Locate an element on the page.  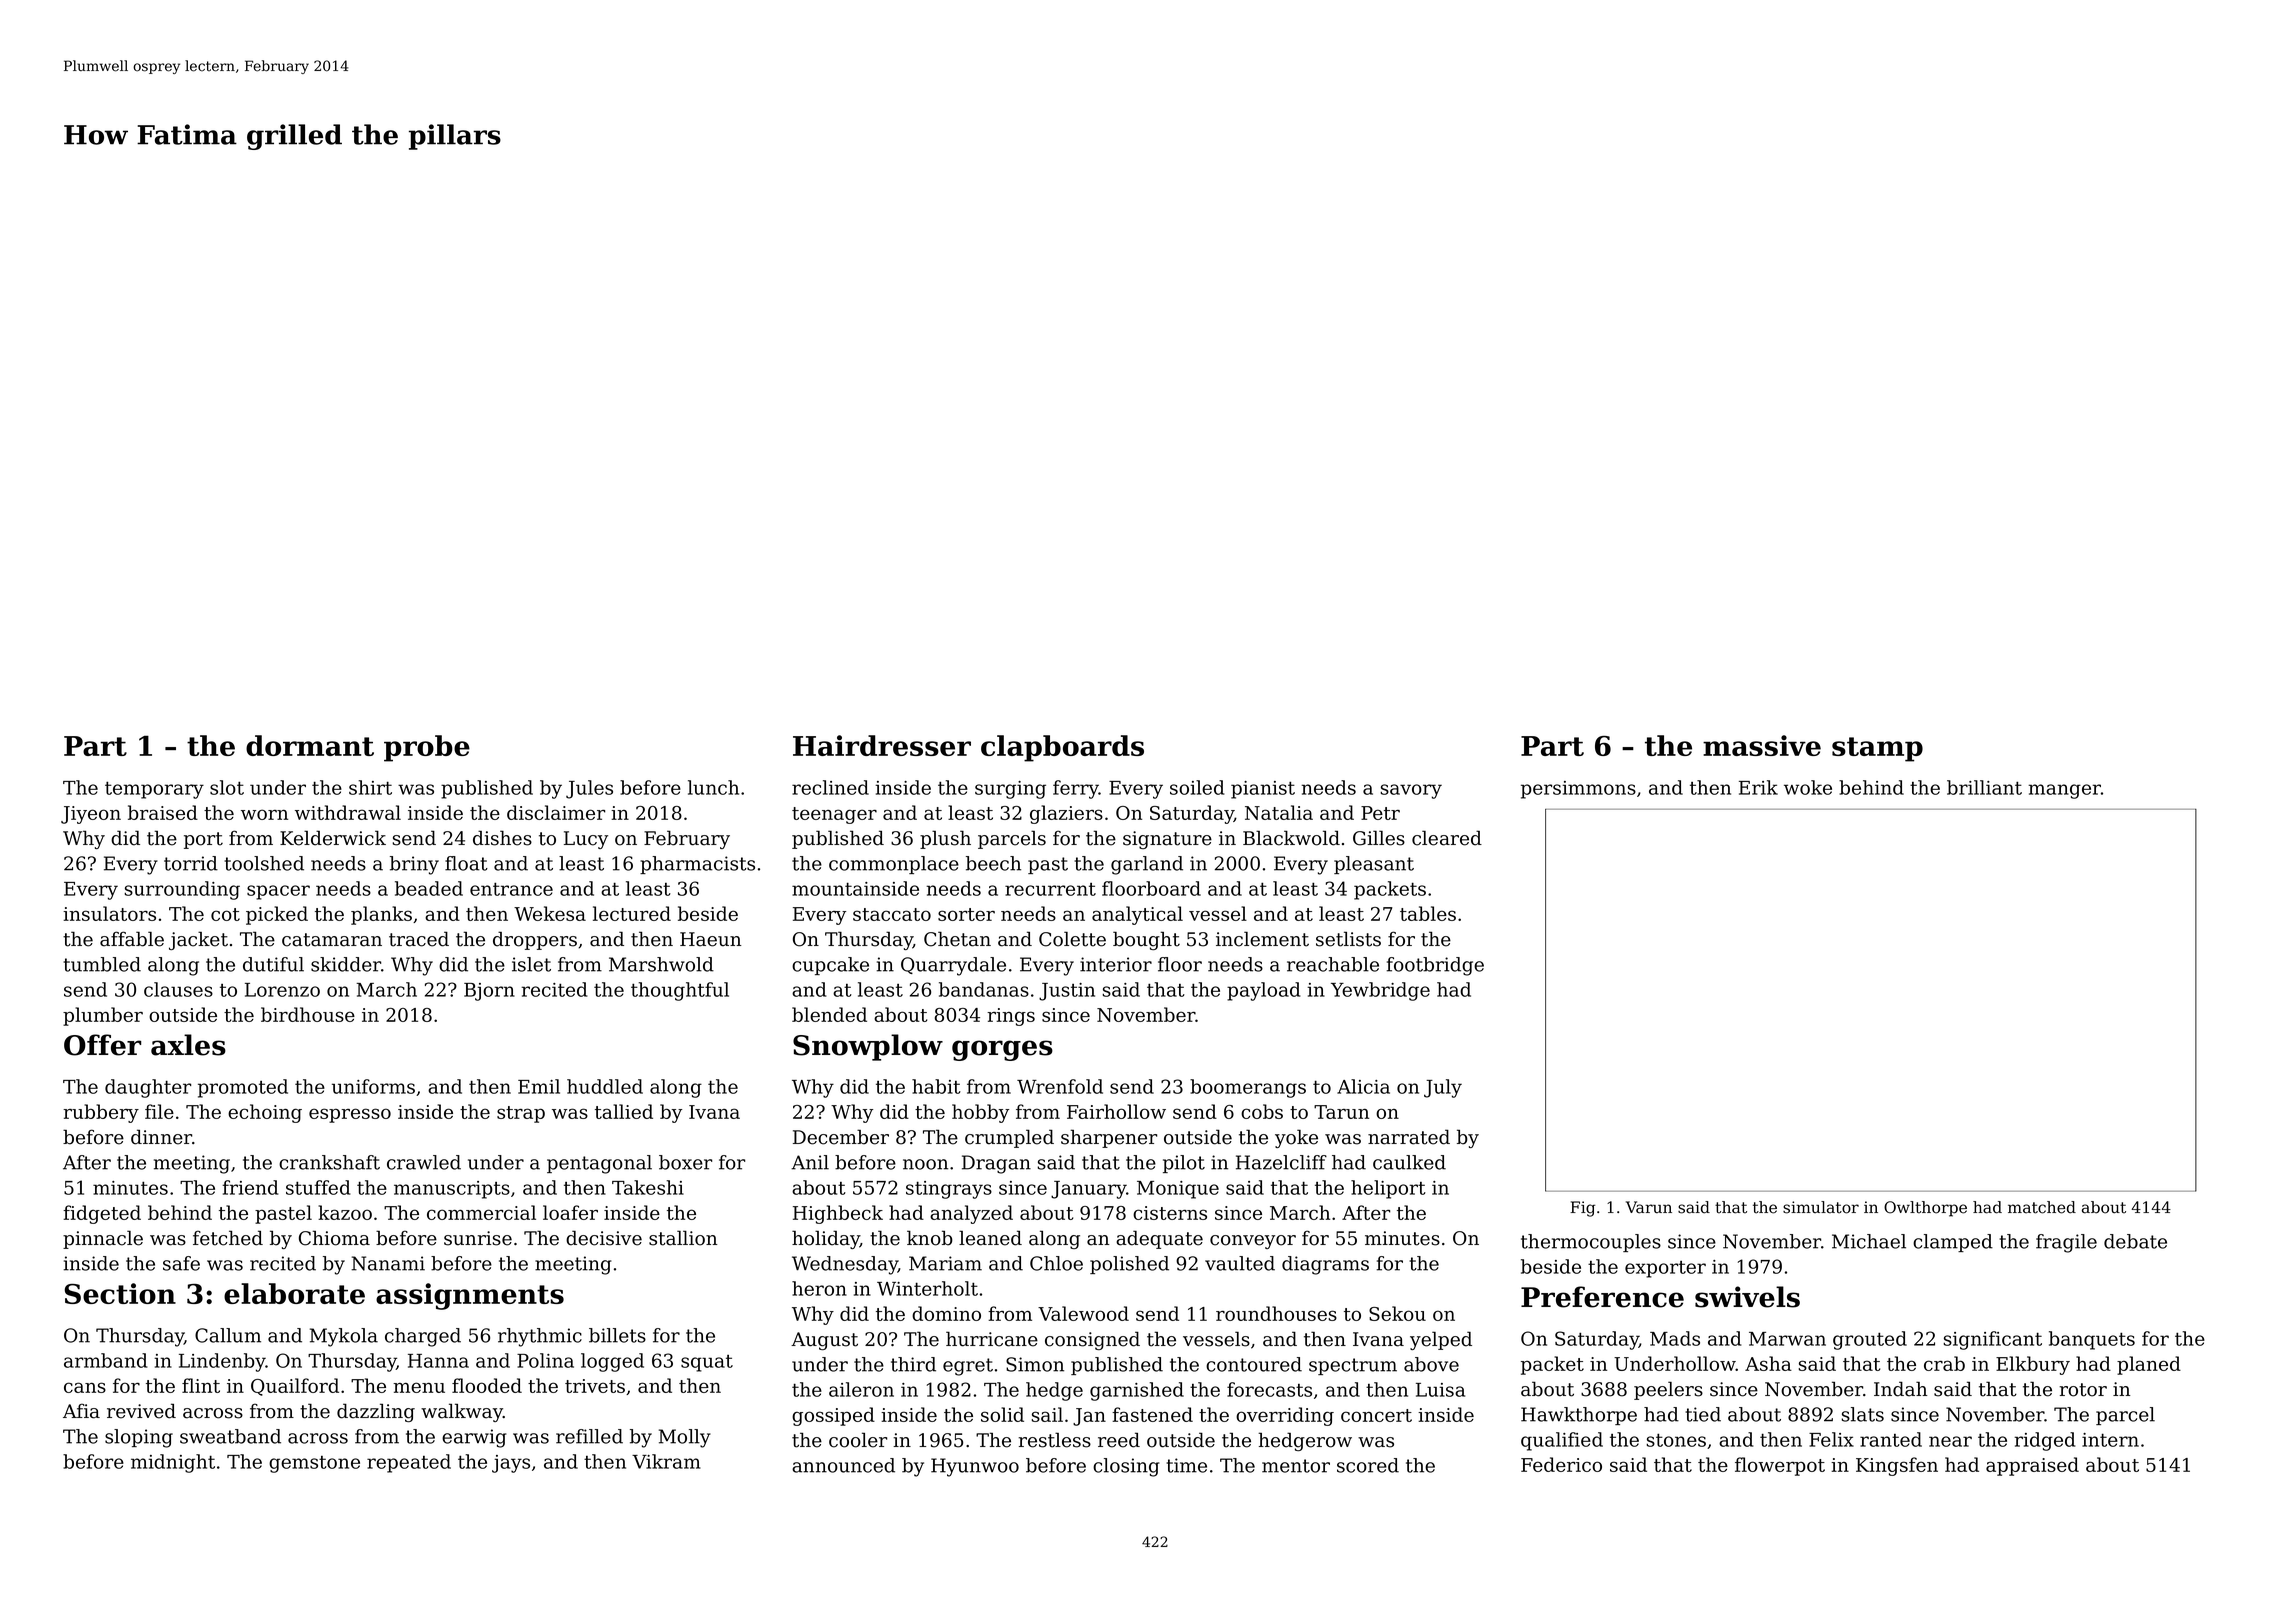
jays is located at coordinates (511, 1464).
